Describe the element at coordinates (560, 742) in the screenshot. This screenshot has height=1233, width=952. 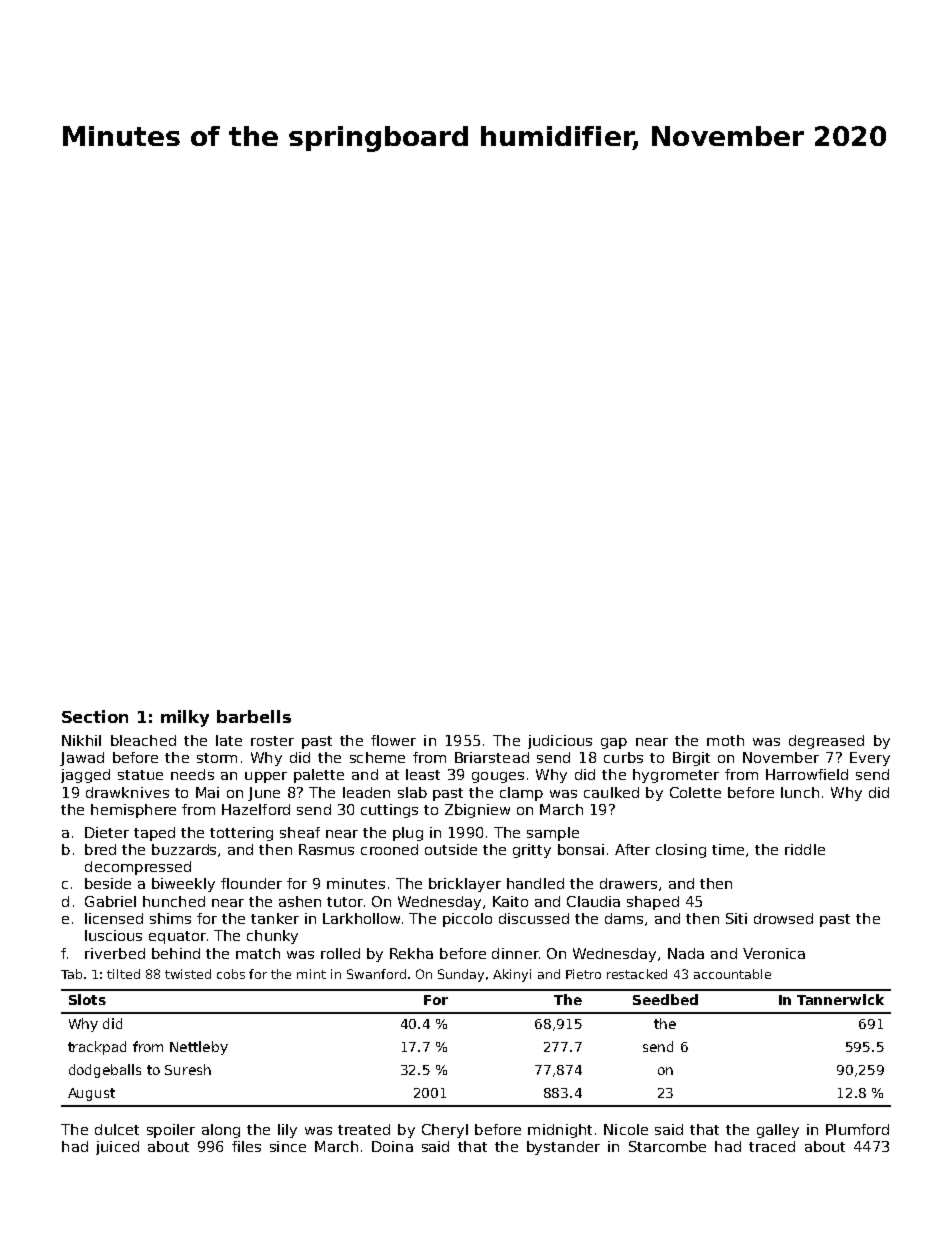
I see `judicious` at that location.
